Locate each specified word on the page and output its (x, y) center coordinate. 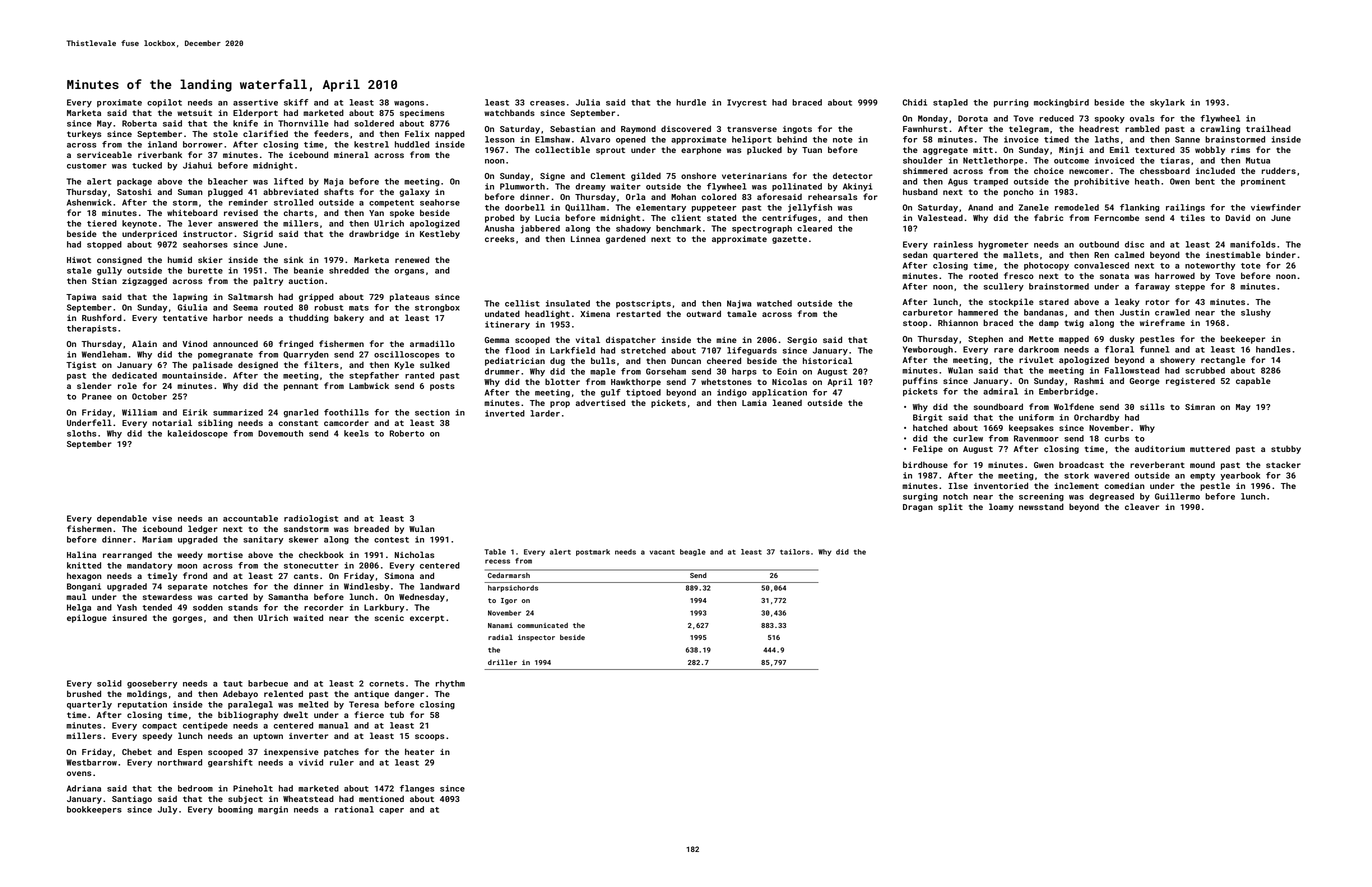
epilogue (87, 618)
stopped (104, 245)
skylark (1167, 103)
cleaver (1142, 506)
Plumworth (522, 186)
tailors (795, 552)
